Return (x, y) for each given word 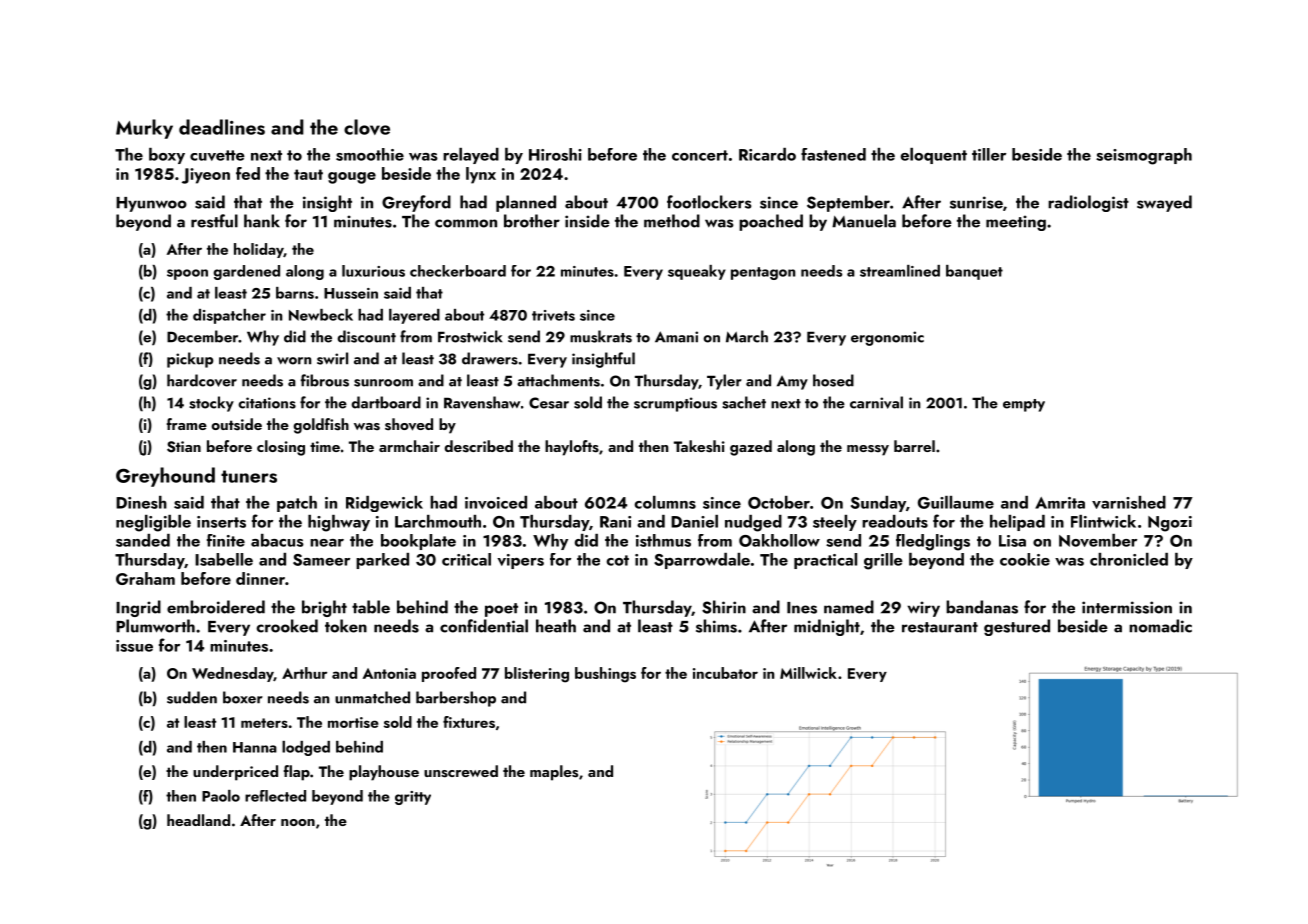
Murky (144, 129)
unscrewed (461, 771)
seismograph (1144, 156)
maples (554, 773)
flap (297, 773)
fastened (833, 154)
